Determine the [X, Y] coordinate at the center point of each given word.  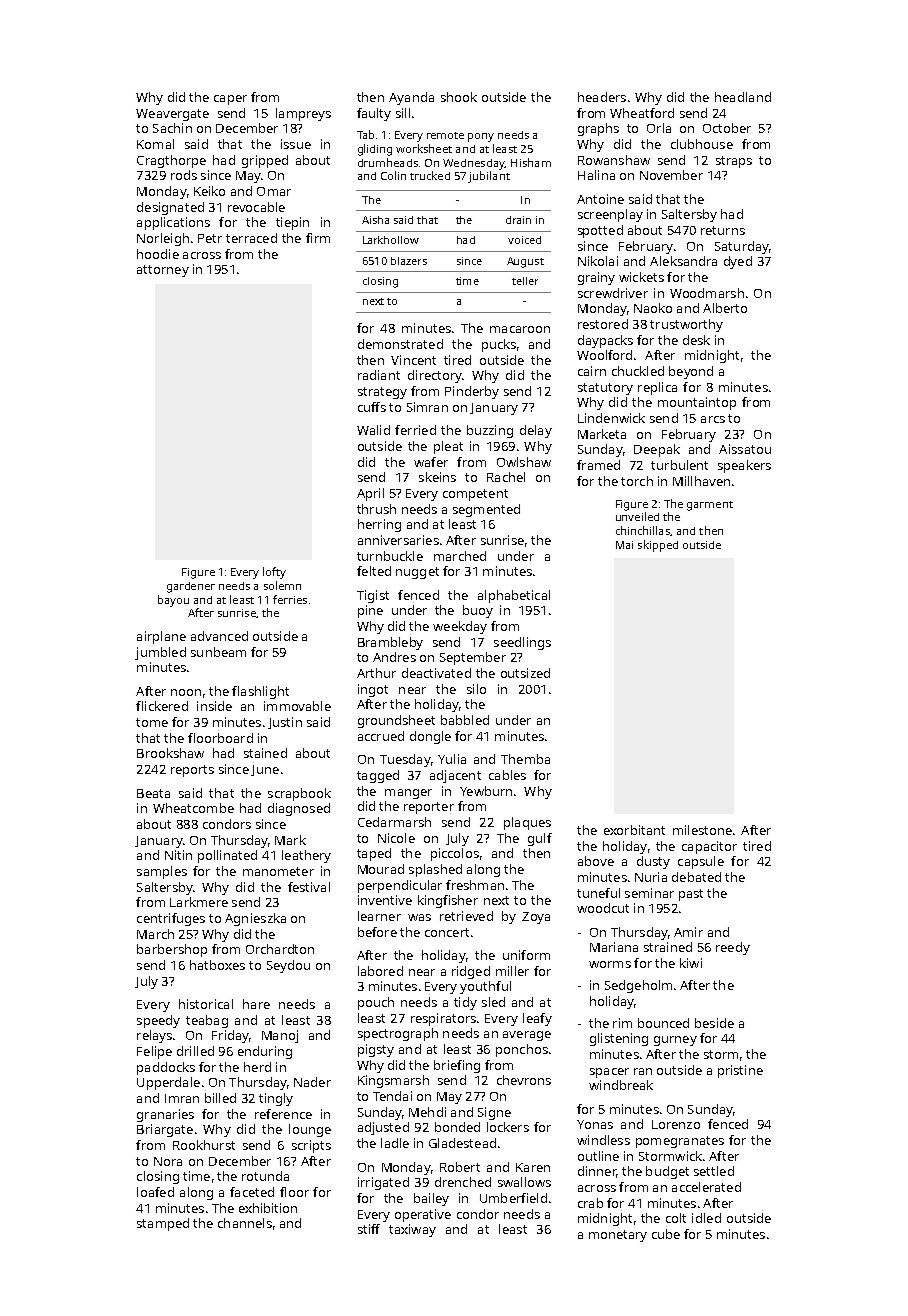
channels [245, 1223]
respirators [443, 1019]
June [265, 770]
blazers [409, 261]
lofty [274, 573]
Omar [274, 191]
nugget [417, 573]
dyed [738, 262]
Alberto [725, 308]
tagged [378, 776]
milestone [702, 830]
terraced [251, 238]
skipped [658, 546]
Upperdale [168, 1083]
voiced [524, 240]
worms [610, 964]
